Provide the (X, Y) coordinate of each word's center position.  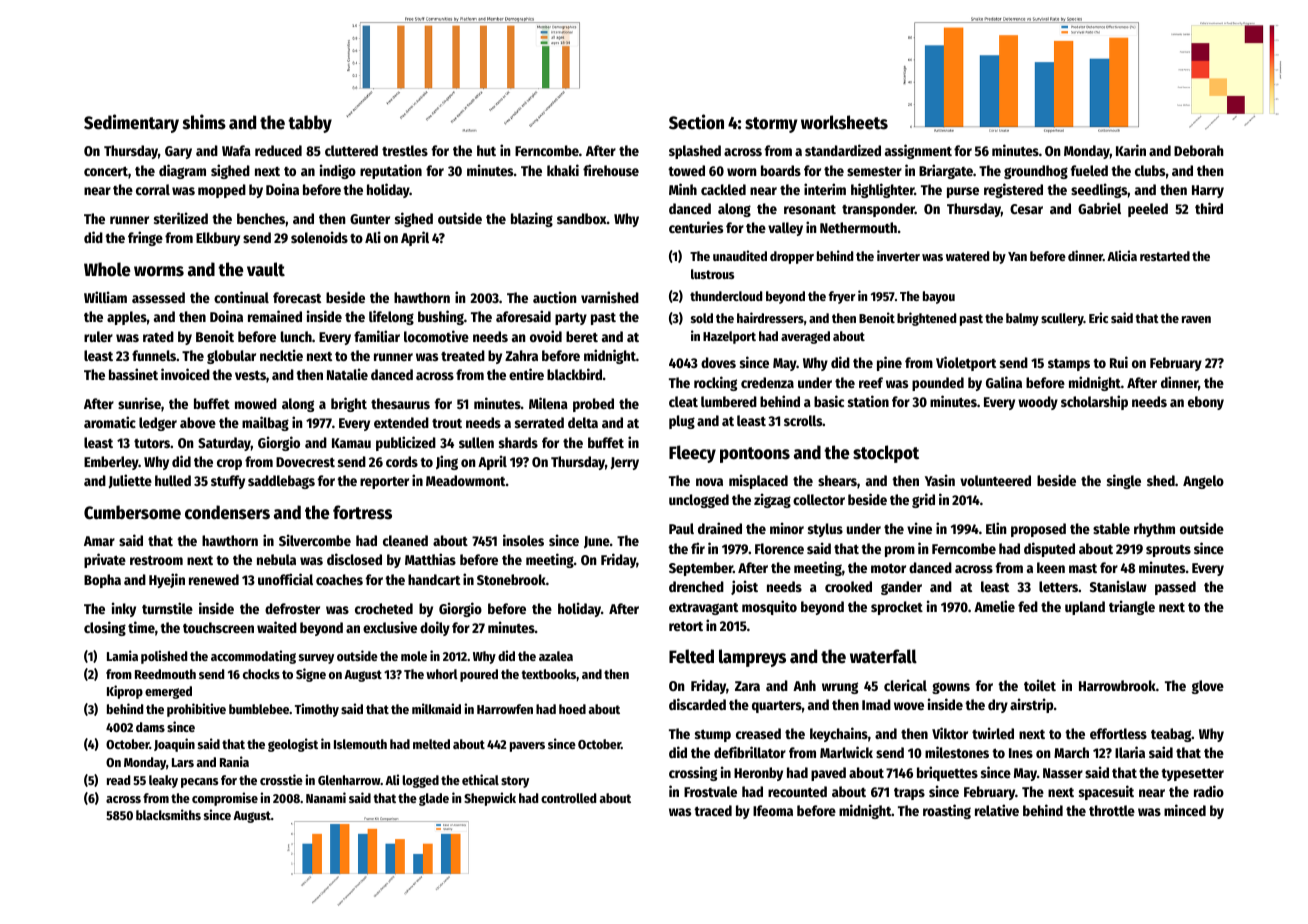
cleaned (405, 540)
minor (787, 528)
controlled (568, 798)
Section (696, 122)
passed (1175, 588)
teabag (1171, 735)
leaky (163, 781)
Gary (178, 152)
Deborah (1199, 150)
